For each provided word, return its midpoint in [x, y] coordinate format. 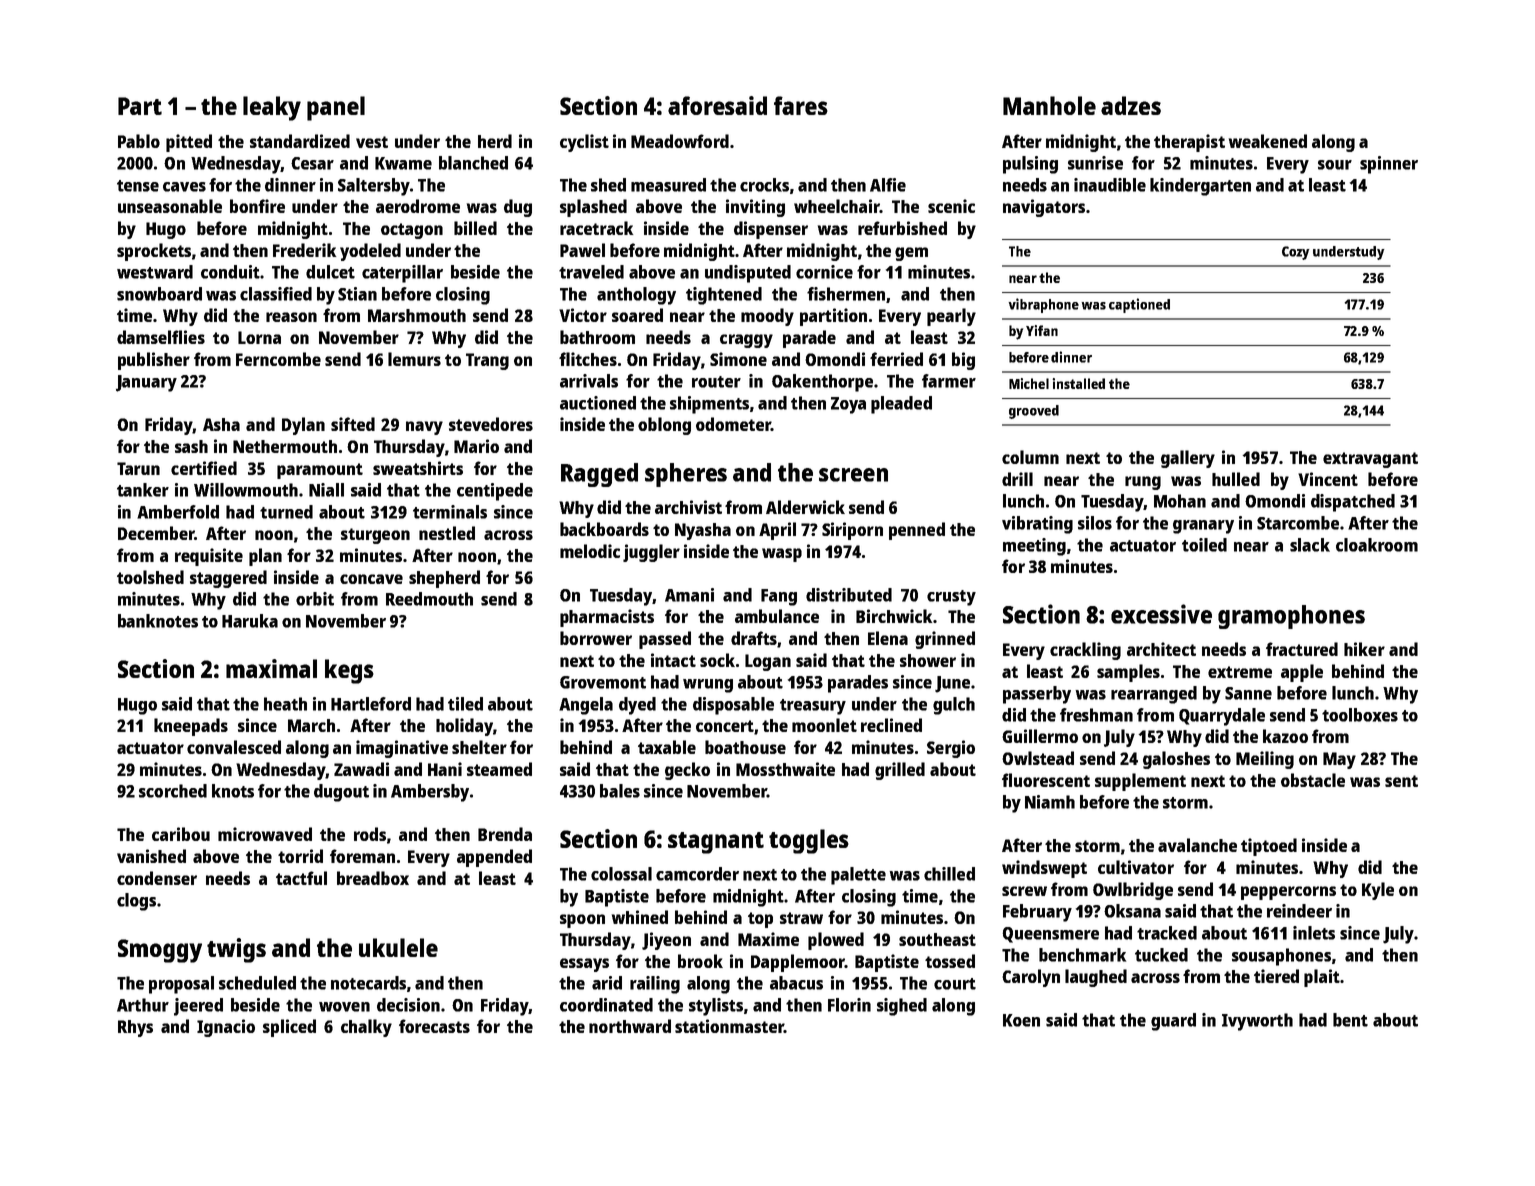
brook [700, 961]
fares [801, 105]
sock [717, 660]
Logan [768, 662]
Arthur [143, 1005]
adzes [1131, 105]
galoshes [1176, 760]
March [311, 725]
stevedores [491, 424]
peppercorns [1288, 893]
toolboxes [1360, 715]
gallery [1188, 459]
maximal [271, 668]
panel [336, 108]
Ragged [599, 475]
